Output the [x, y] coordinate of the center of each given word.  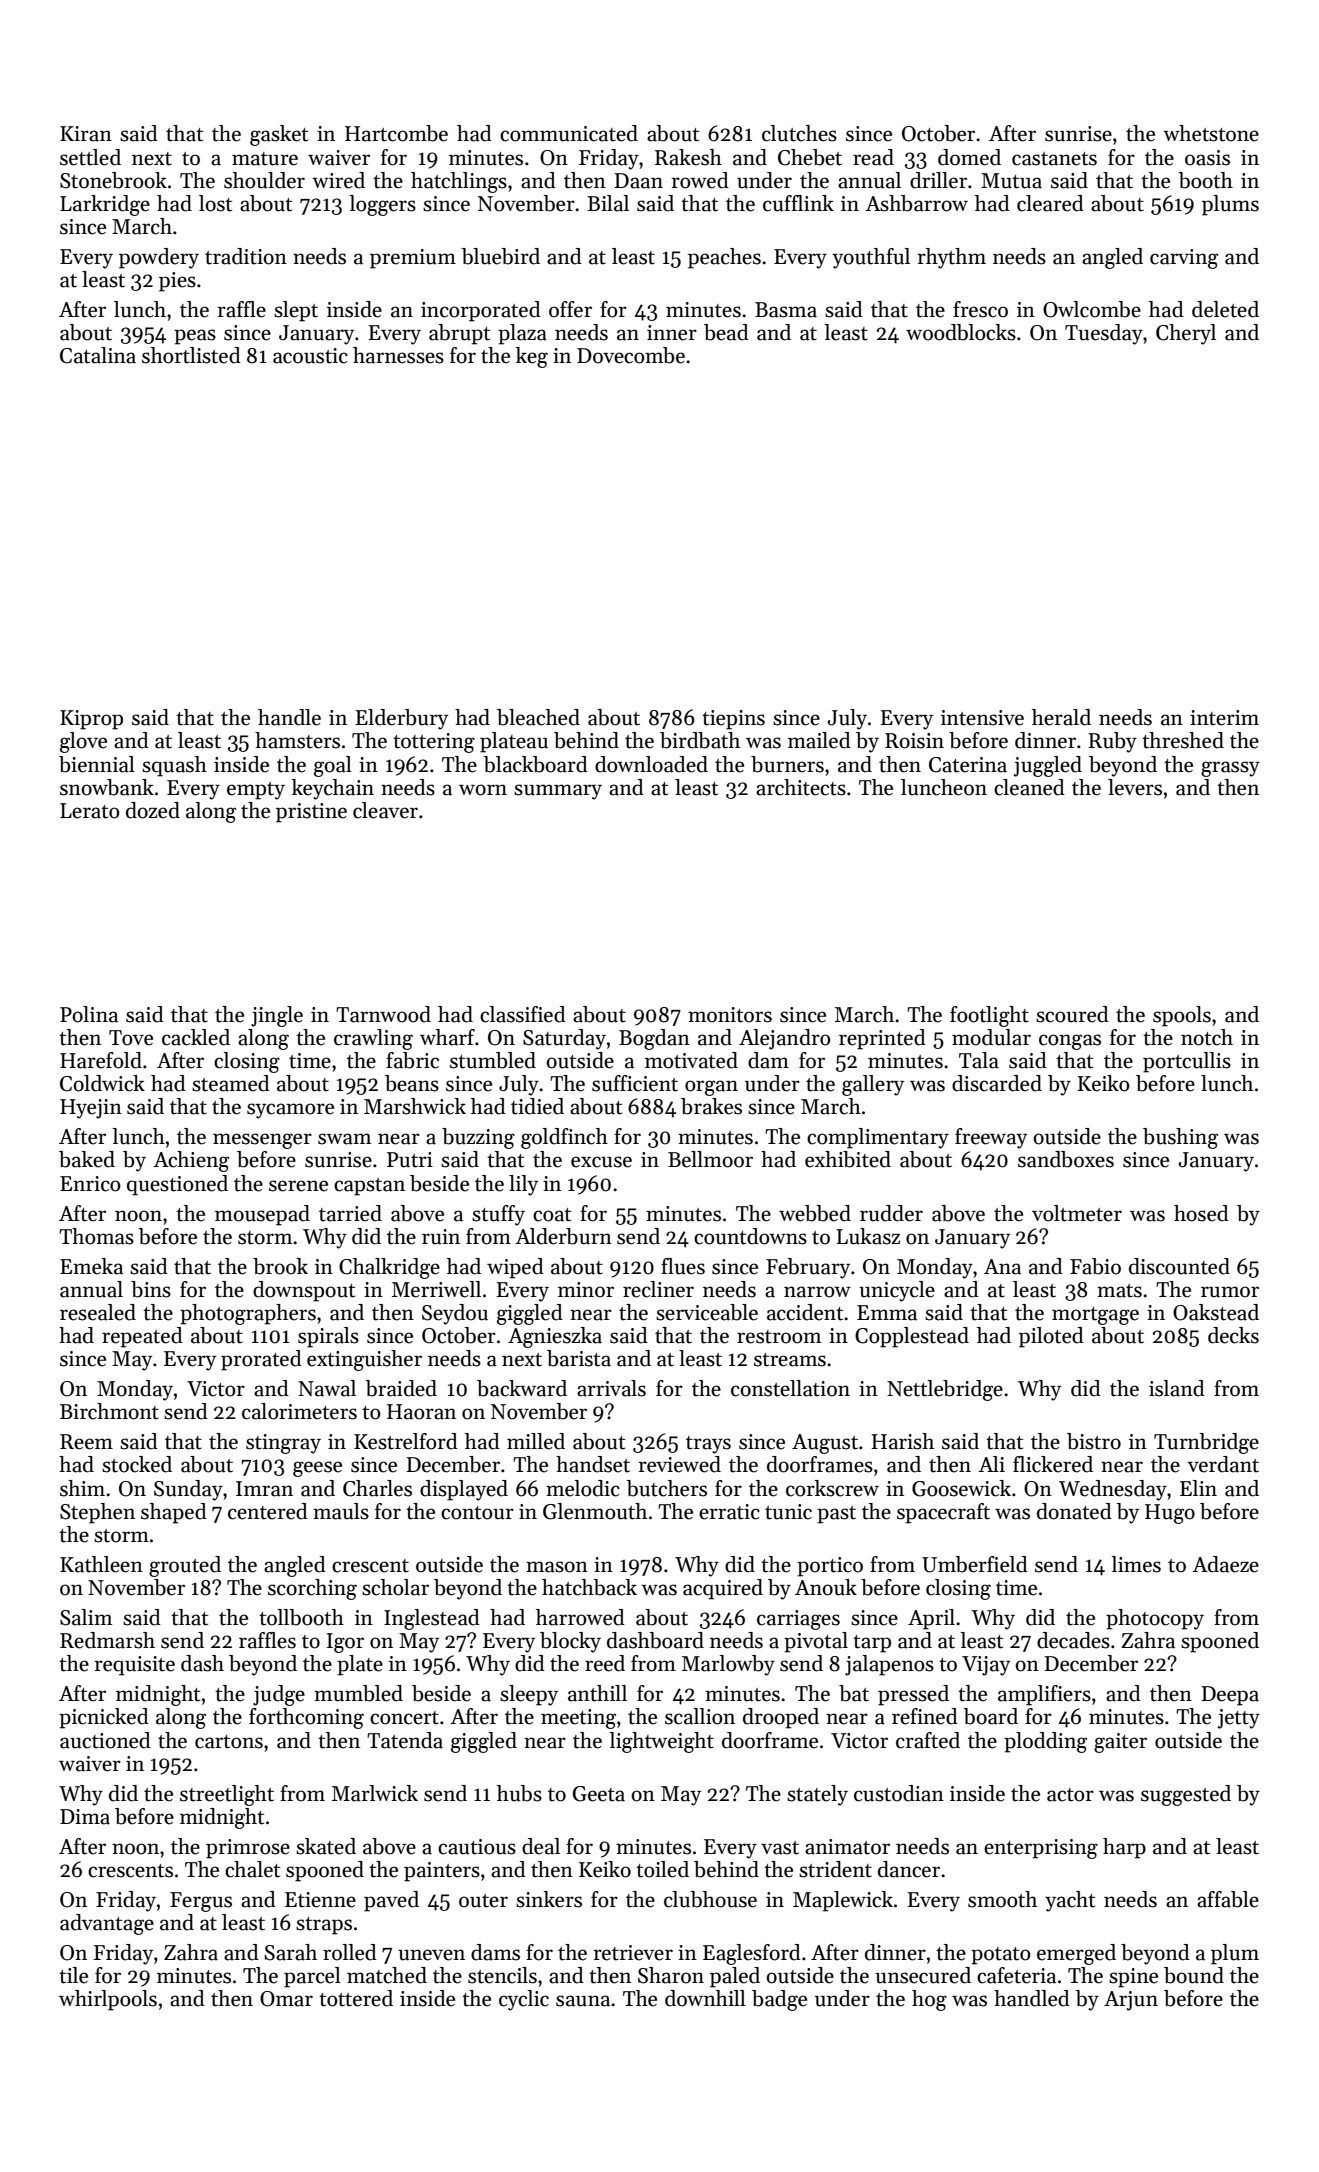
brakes [711, 1106]
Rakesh [688, 157]
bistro [1094, 1441]
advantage [107, 1924]
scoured [1072, 1014]
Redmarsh [107, 1640]
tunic [788, 1512]
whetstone [1211, 133]
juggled [1048, 766]
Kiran [86, 134]
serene [298, 1186]
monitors [730, 1015]
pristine [311, 813]
